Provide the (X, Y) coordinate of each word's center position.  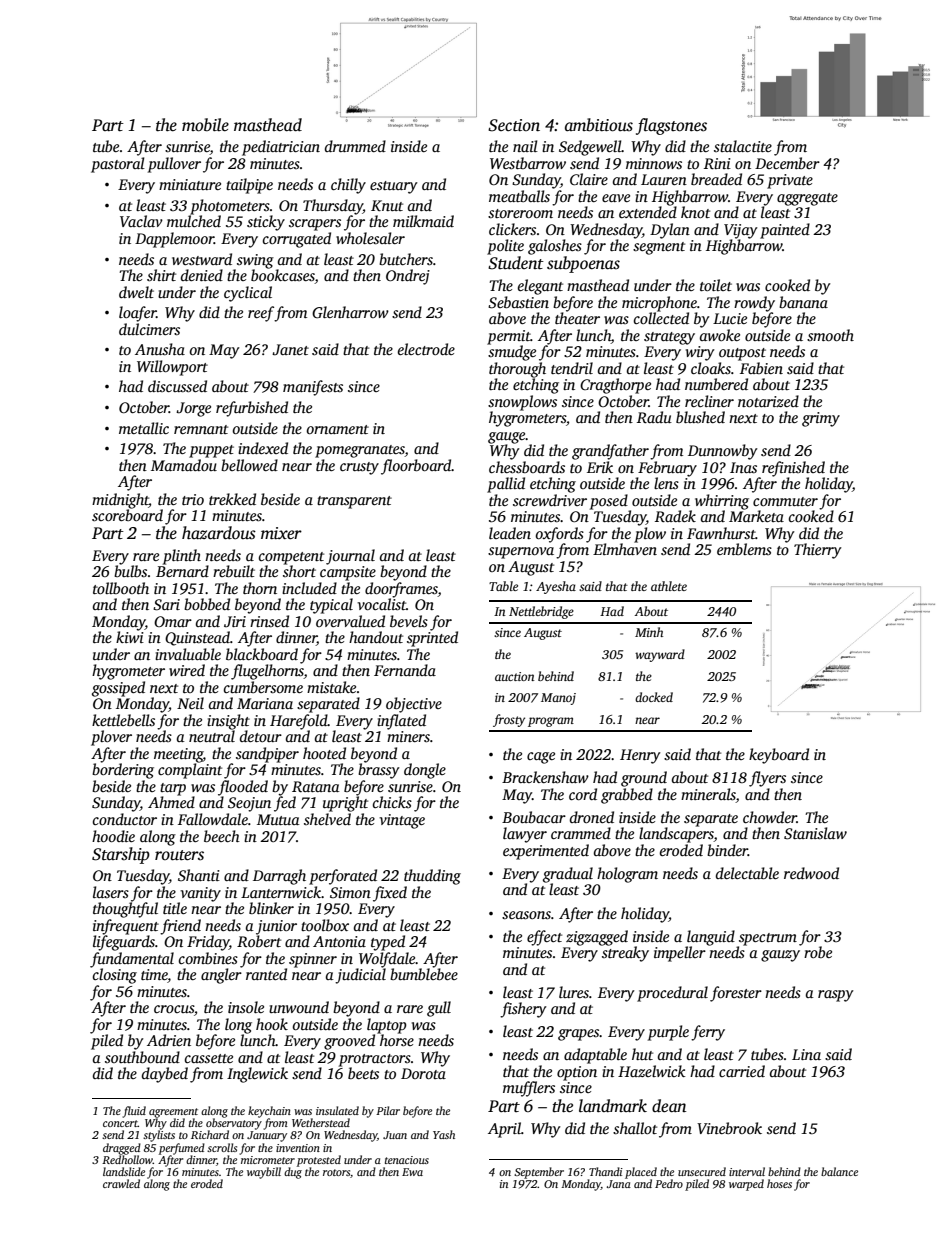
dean (669, 1106)
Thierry (818, 551)
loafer (137, 314)
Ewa (412, 1172)
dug (293, 1173)
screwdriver (550, 500)
